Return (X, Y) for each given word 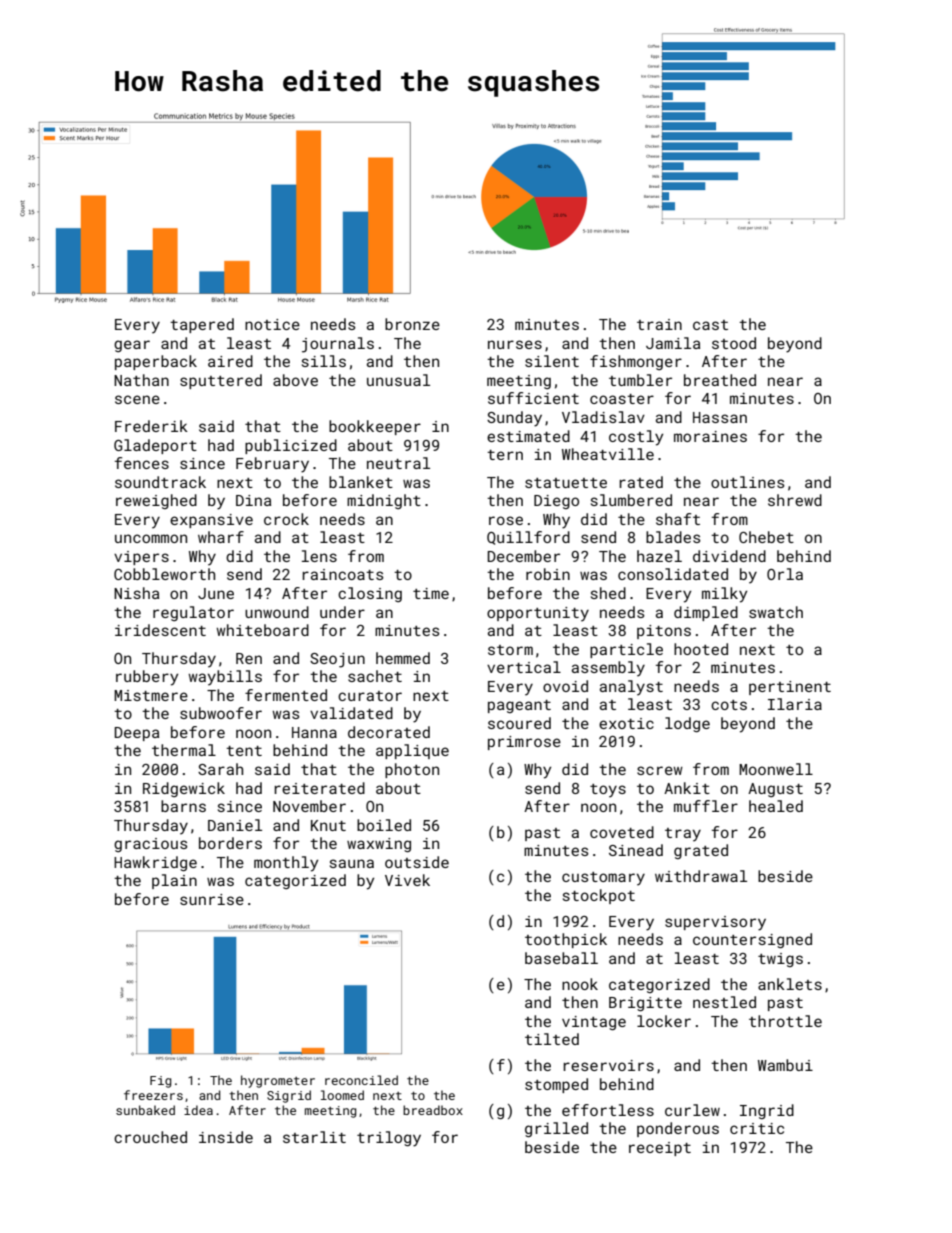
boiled (384, 825)
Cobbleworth (164, 574)
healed (776, 806)
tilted (552, 1039)
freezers (153, 1095)
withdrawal (701, 876)
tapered (202, 325)
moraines (710, 436)
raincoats (342, 574)
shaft (678, 519)
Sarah (220, 769)
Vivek (407, 880)
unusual (398, 380)
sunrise (212, 899)
